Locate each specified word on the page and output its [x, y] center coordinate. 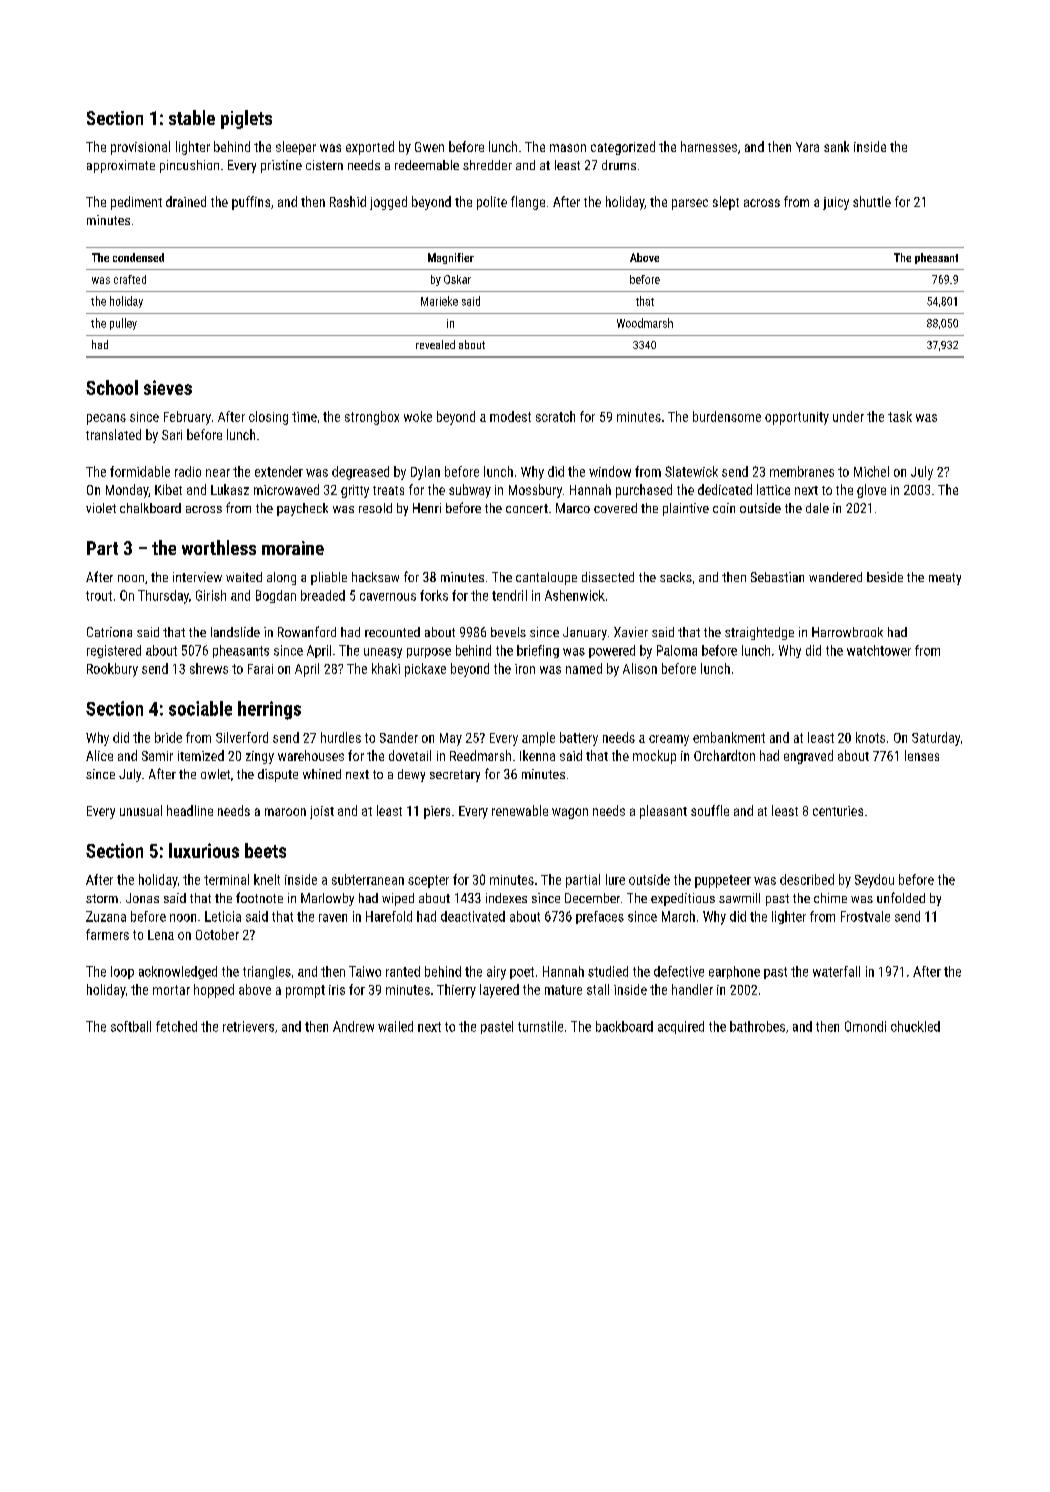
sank [836, 146]
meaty [945, 579]
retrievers [248, 1026]
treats [388, 490]
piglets [246, 119]
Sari [172, 435]
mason [568, 148]
